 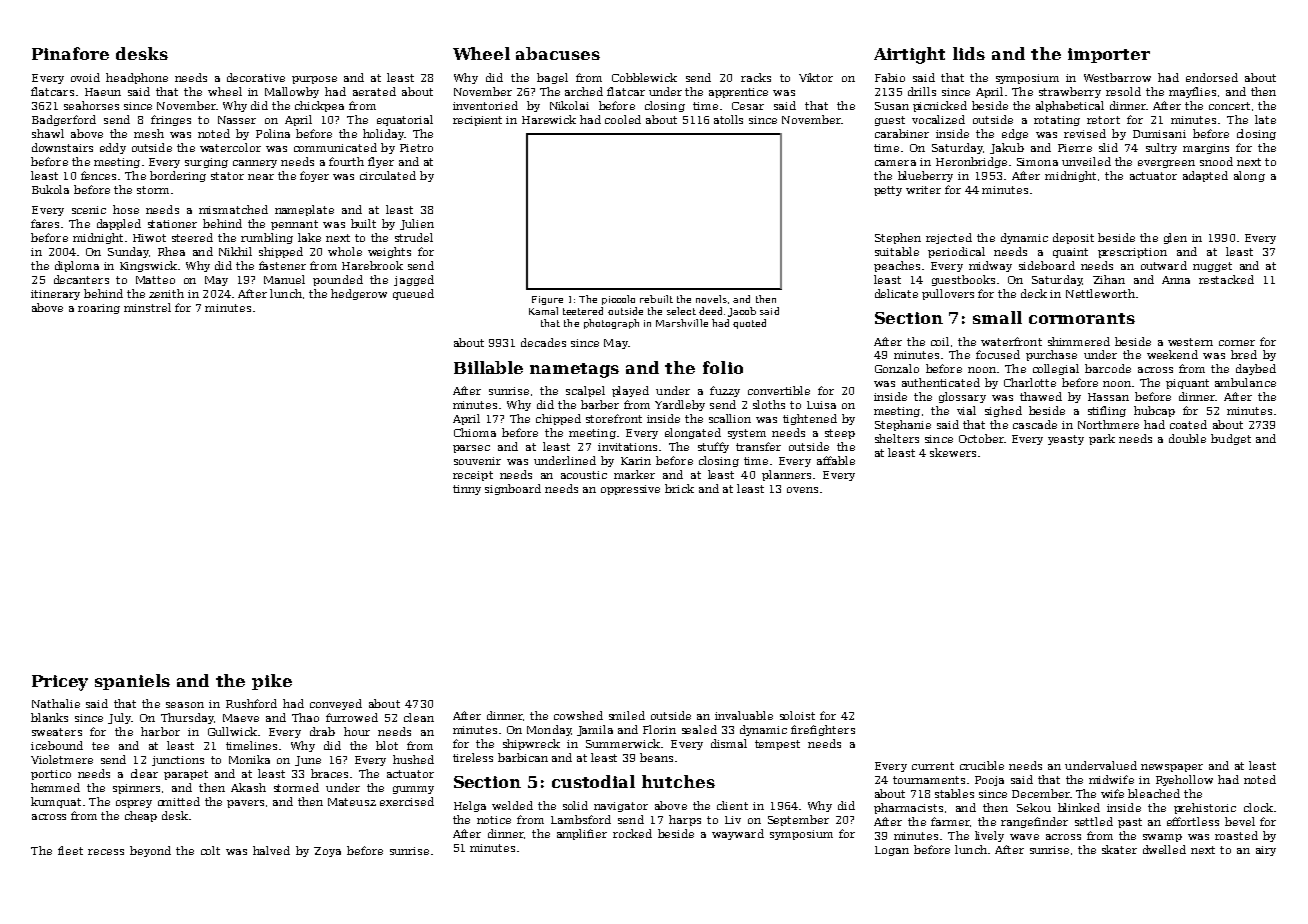 I want to click on endorsed, so click(x=1212, y=77).
